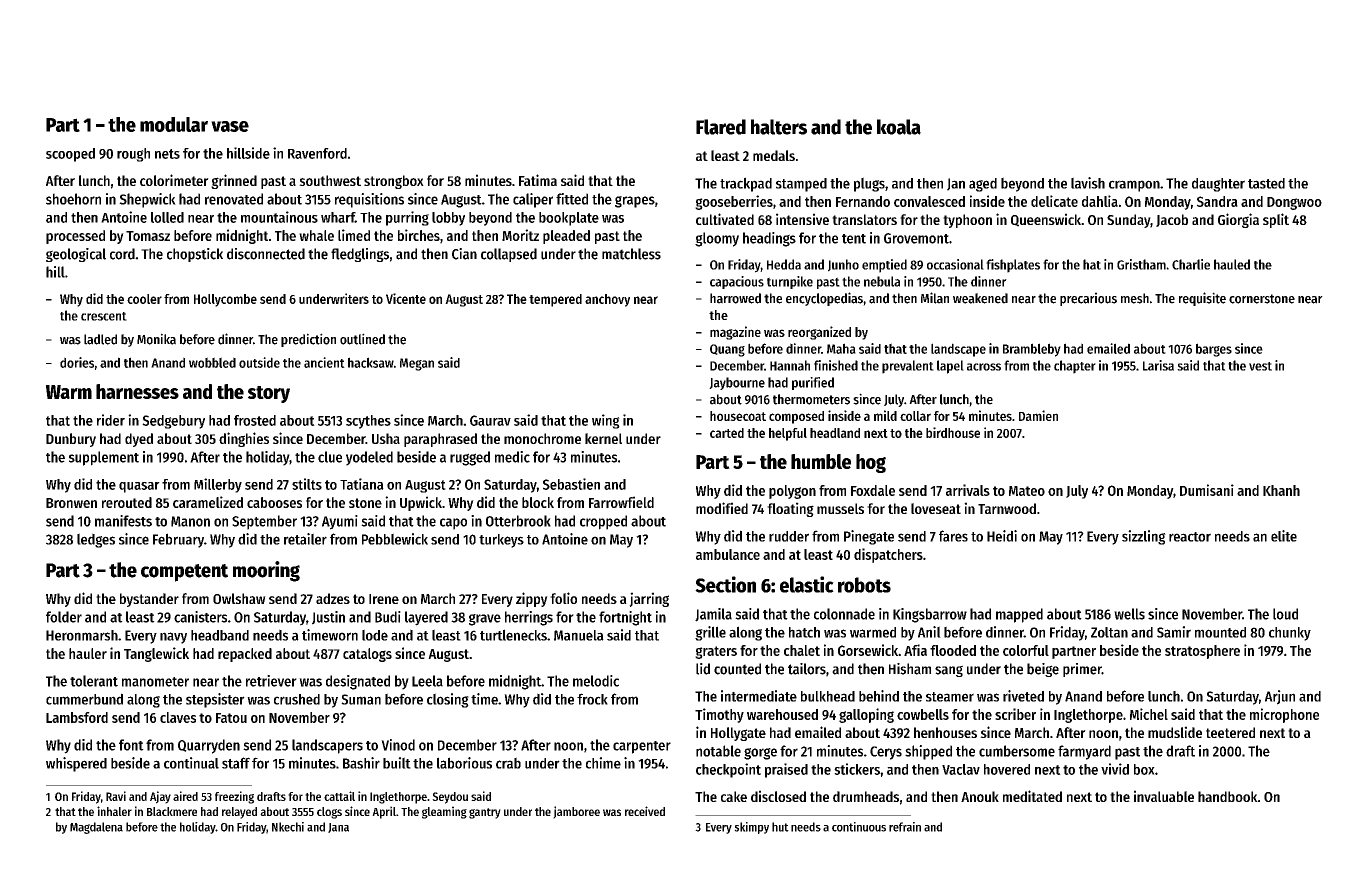 The image size is (1372, 887). Describe the element at coordinates (779, 127) in the screenshot. I see `halters` at that location.
